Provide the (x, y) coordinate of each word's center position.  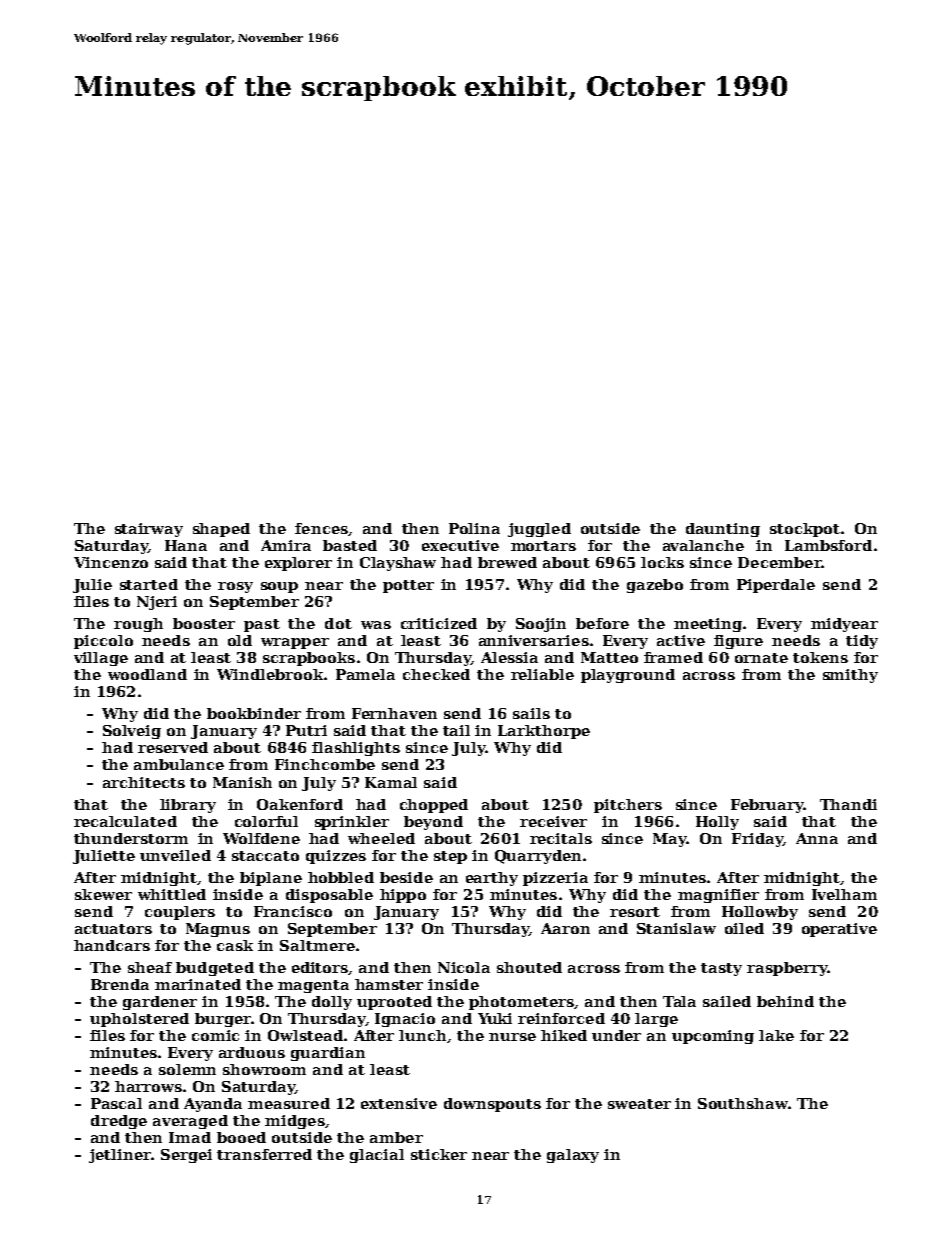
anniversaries (534, 640)
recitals (561, 838)
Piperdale (776, 586)
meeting (708, 625)
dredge (119, 1122)
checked (436, 674)
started (149, 584)
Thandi (848, 804)
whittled (172, 894)
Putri (306, 730)
